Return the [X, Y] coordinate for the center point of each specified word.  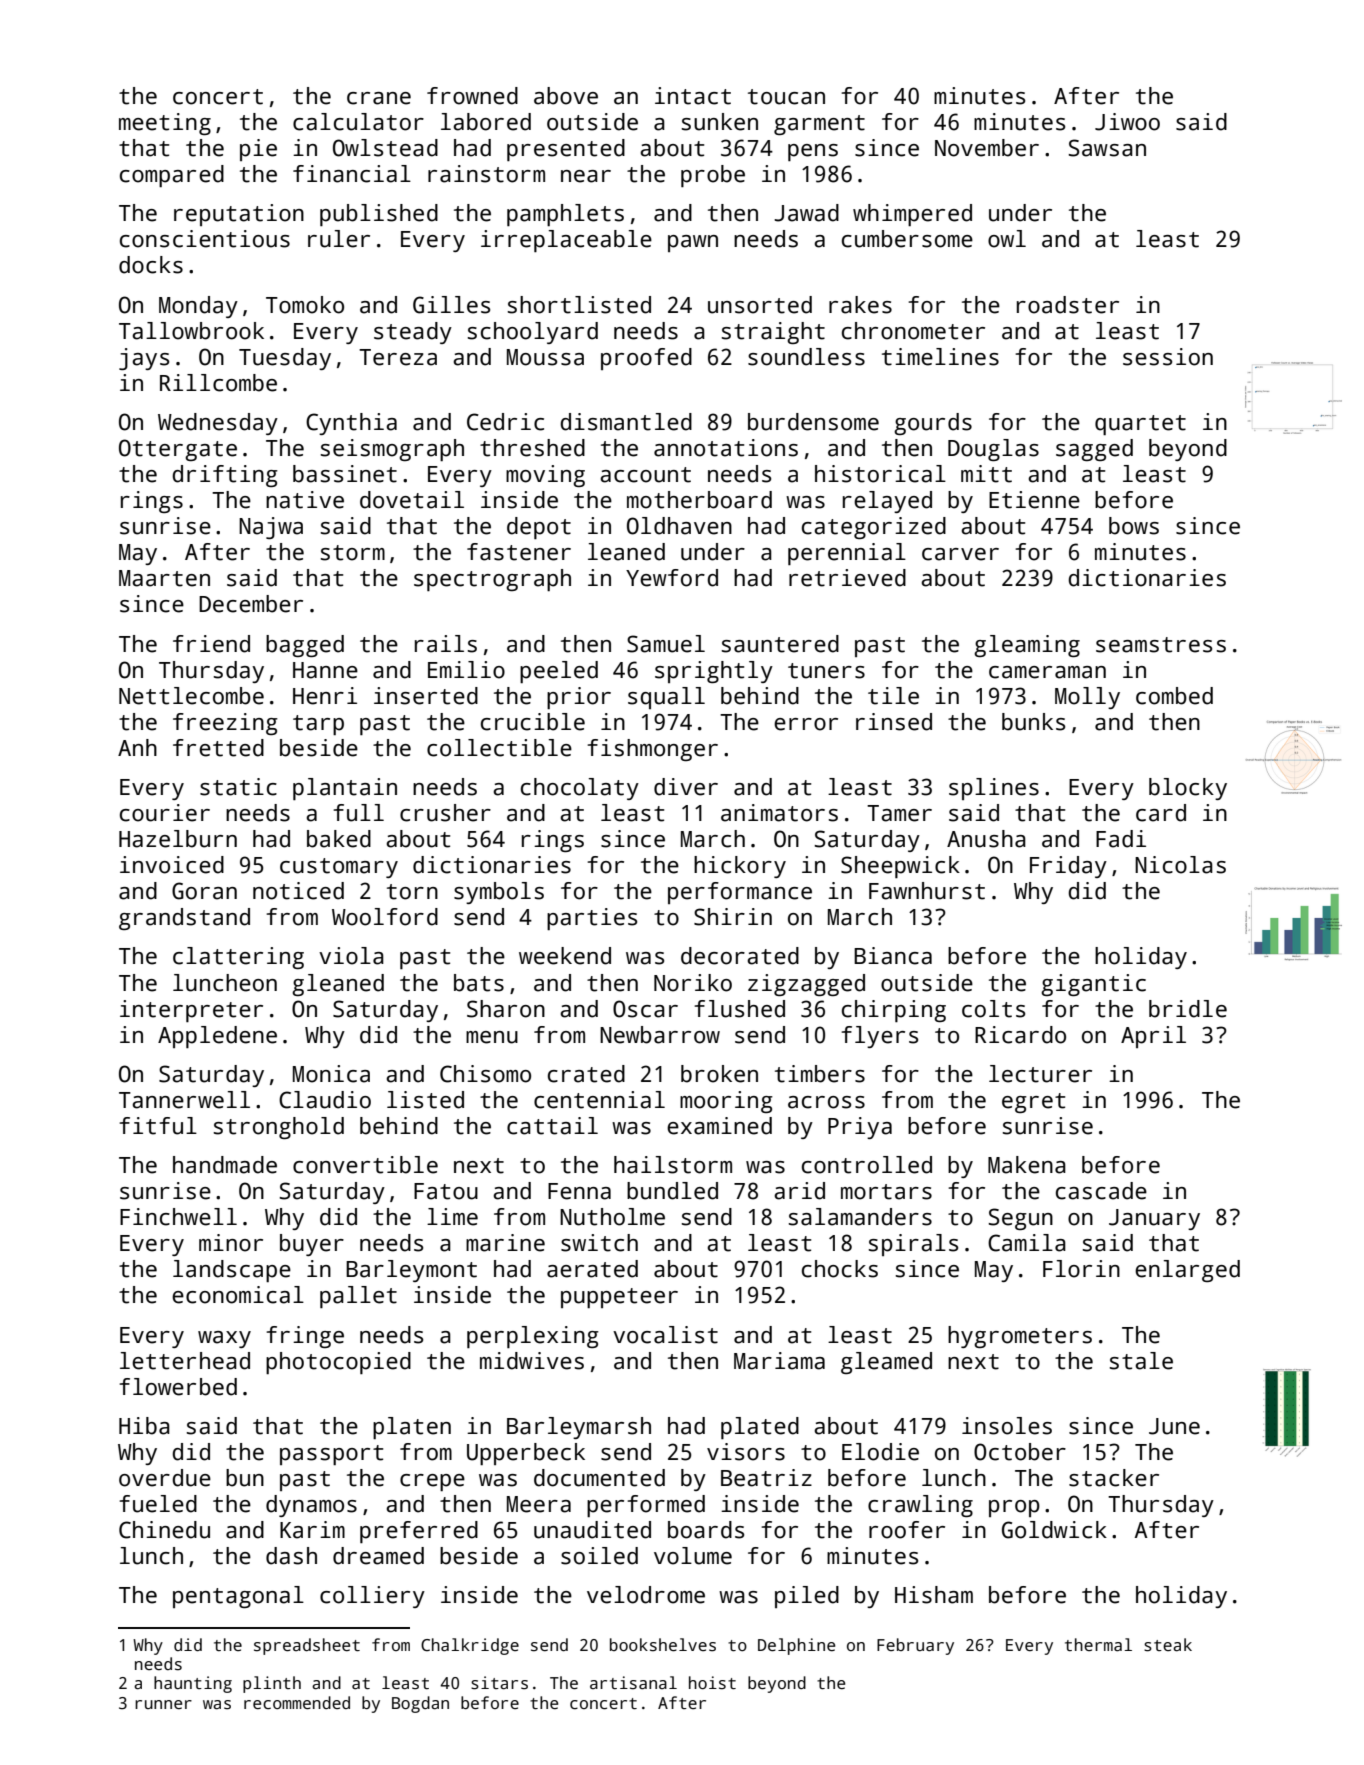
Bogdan [420, 1704]
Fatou [446, 1191]
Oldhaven [679, 526]
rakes [860, 305]
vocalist [665, 1335]
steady [413, 333]
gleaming [1027, 646]
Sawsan [1107, 148]
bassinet [345, 474]
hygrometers [1020, 1337]
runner [163, 1704]
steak [1168, 1645]
